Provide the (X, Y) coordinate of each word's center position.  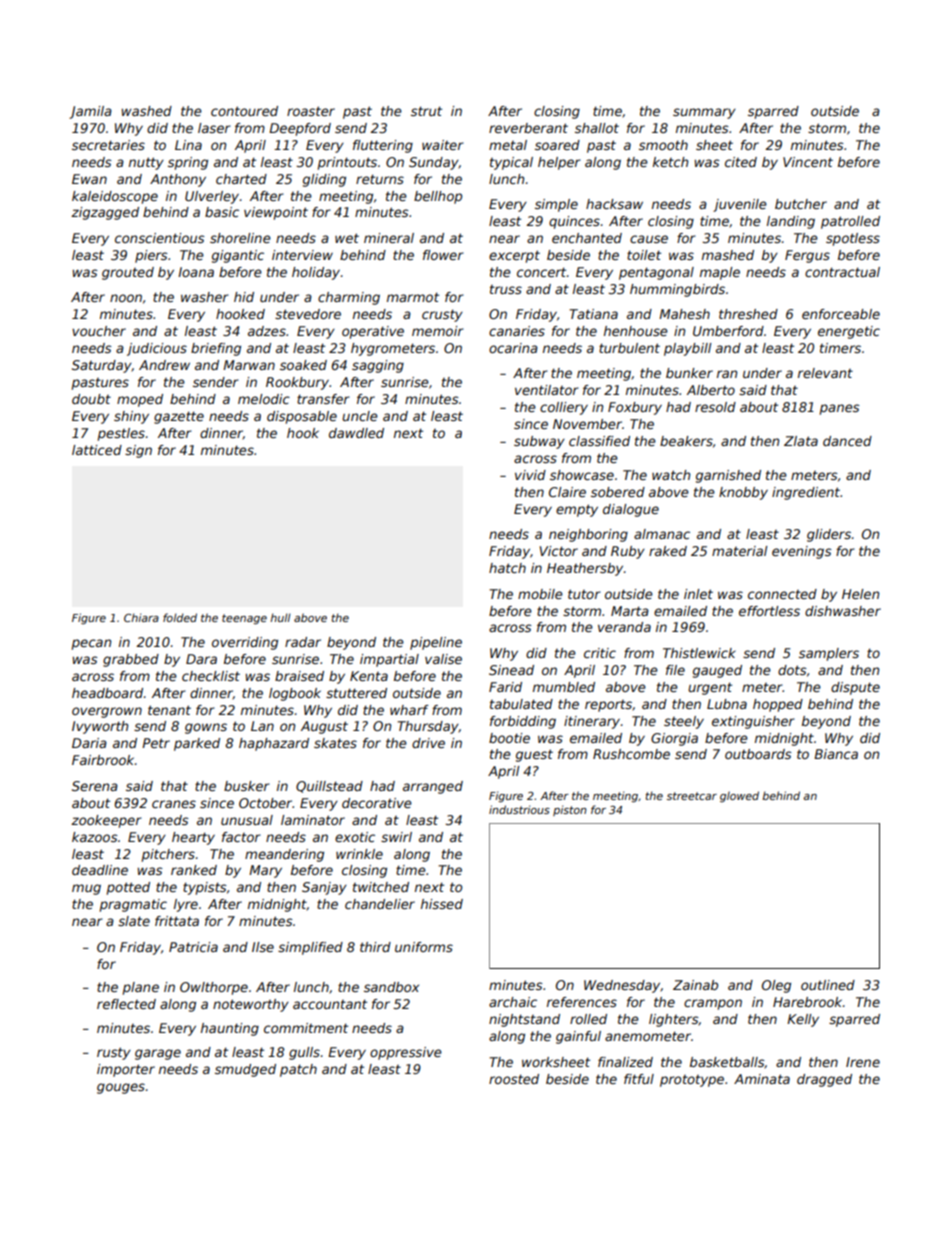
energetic (849, 332)
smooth (663, 145)
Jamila (90, 112)
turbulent (629, 348)
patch (298, 1070)
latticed (97, 450)
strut (426, 111)
